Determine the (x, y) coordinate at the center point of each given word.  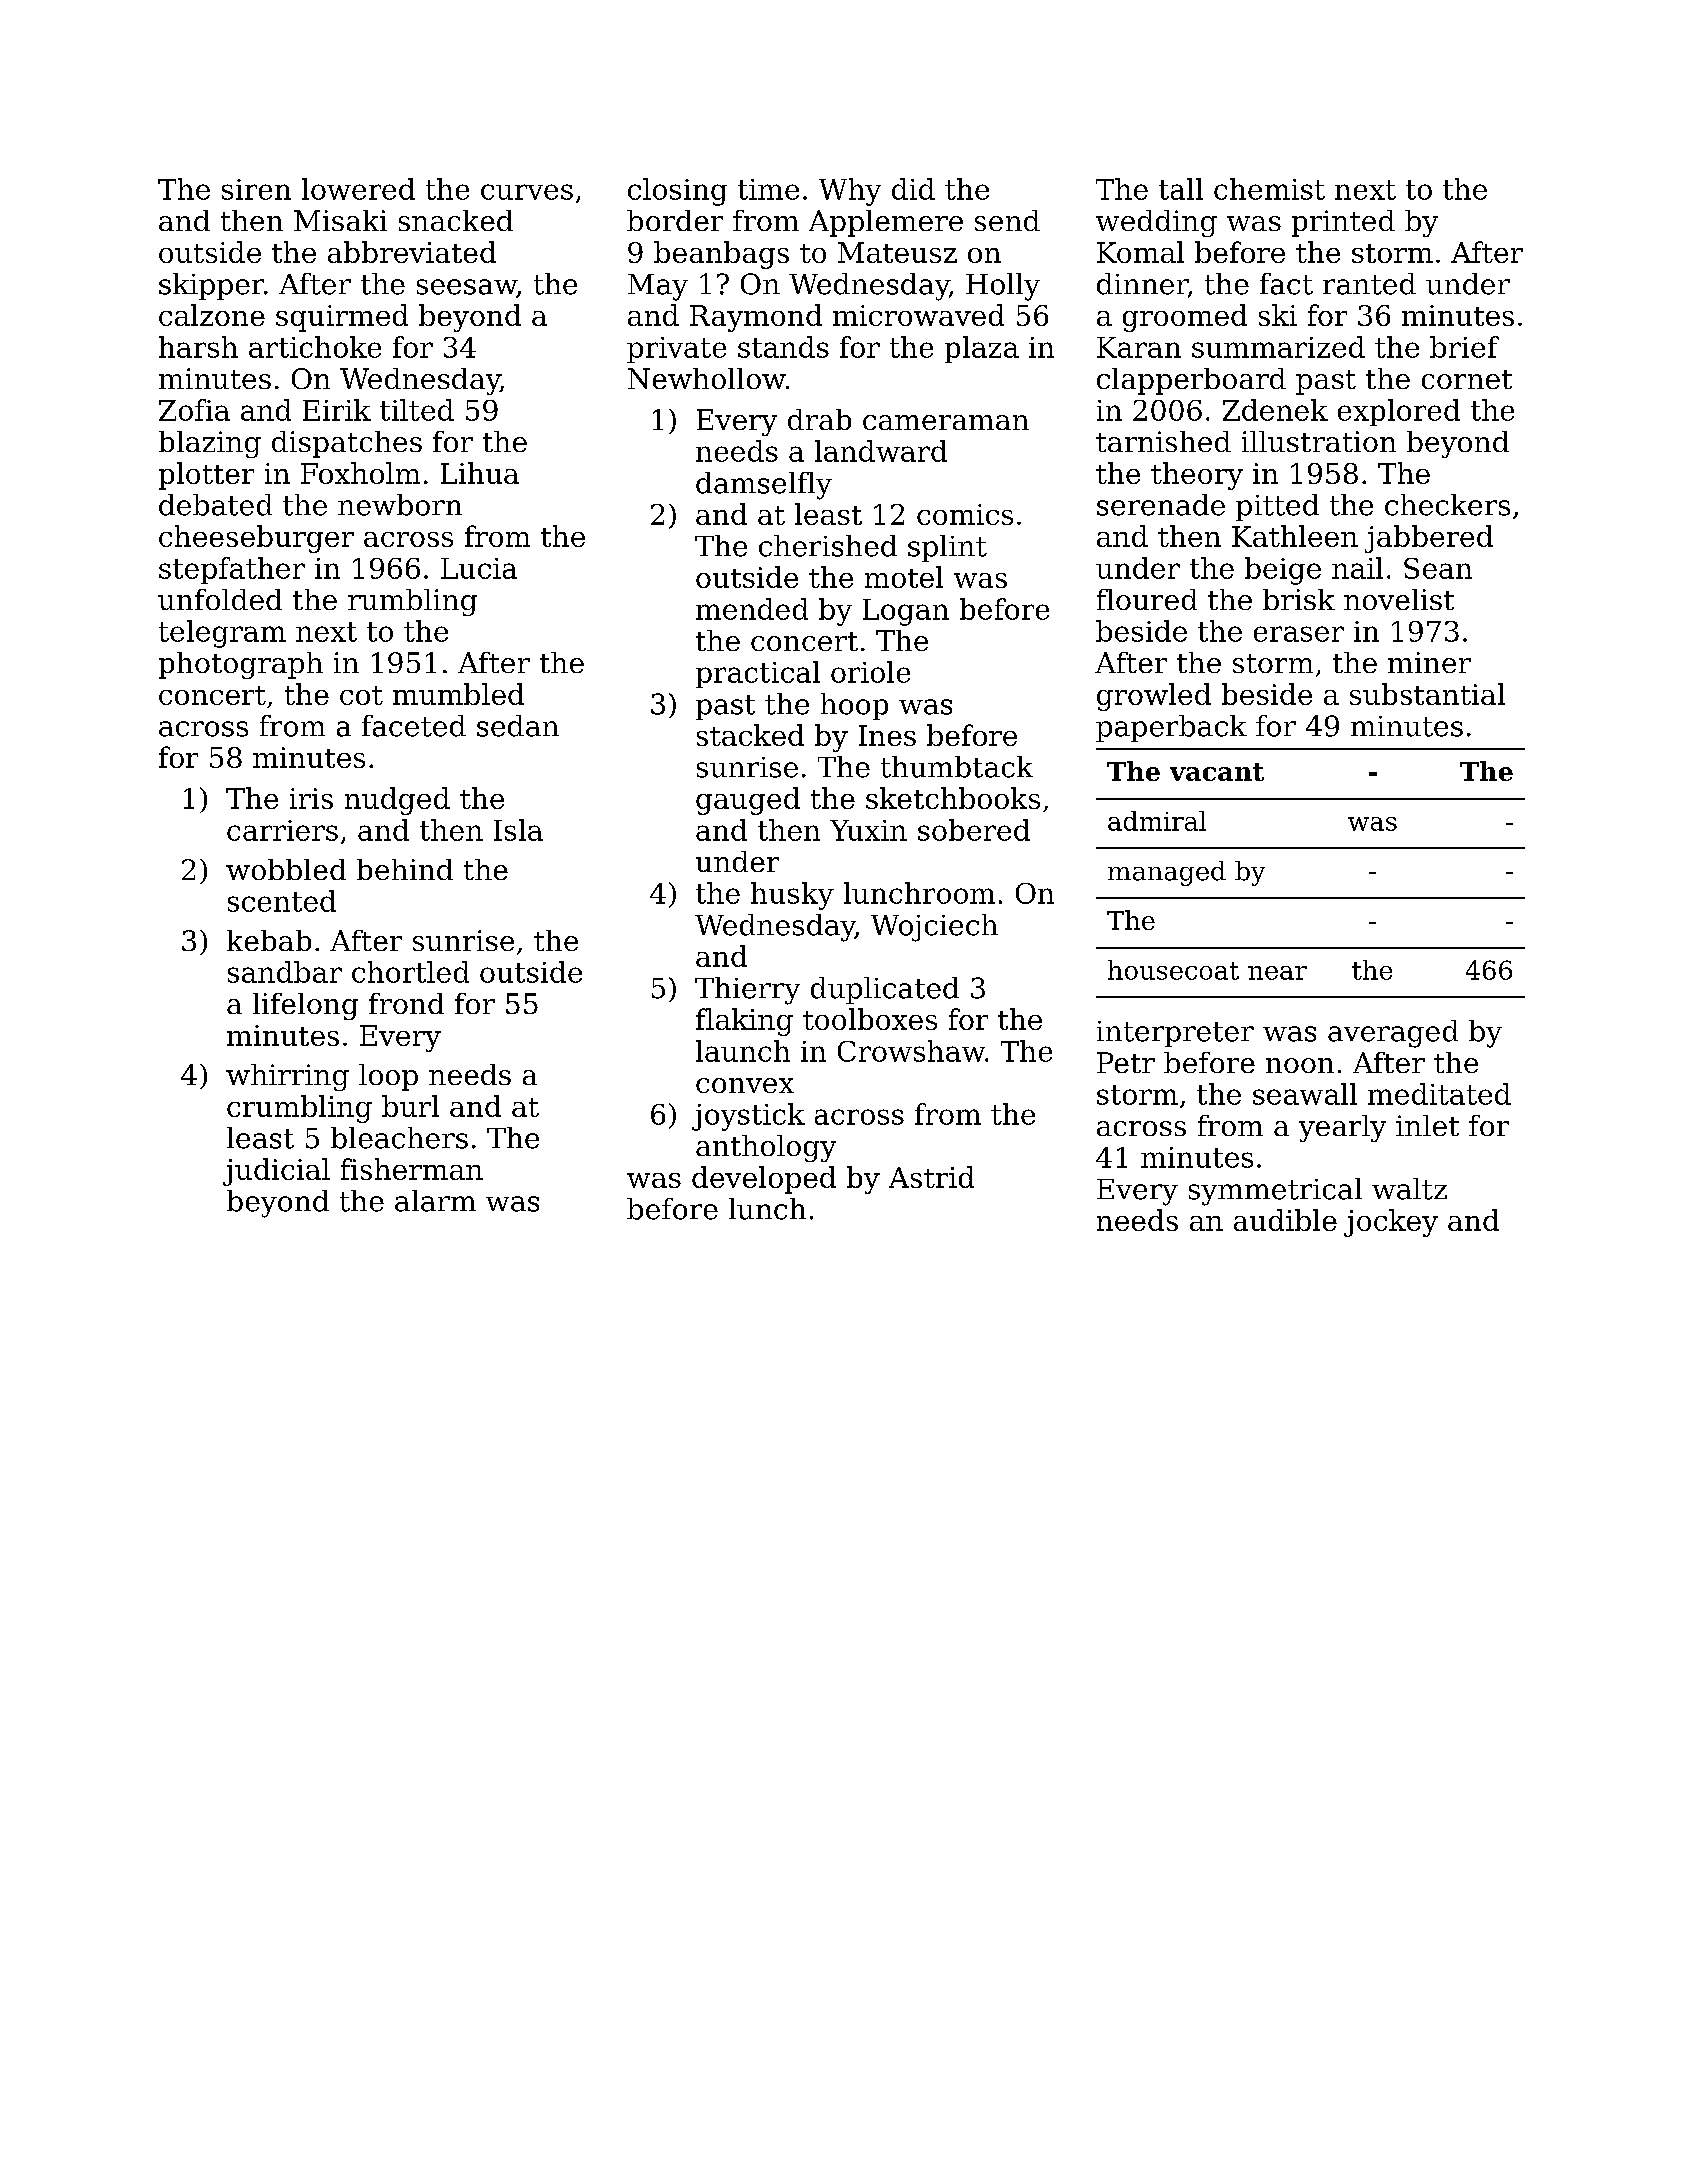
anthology (766, 1148)
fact (1286, 284)
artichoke (315, 347)
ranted (1369, 284)
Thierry (747, 991)
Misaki (340, 220)
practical (758, 674)
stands (783, 347)
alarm (435, 1201)
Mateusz (897, 252)
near (1277, 973)
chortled (410, 972)
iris (311, 798)
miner (1429, 662)
